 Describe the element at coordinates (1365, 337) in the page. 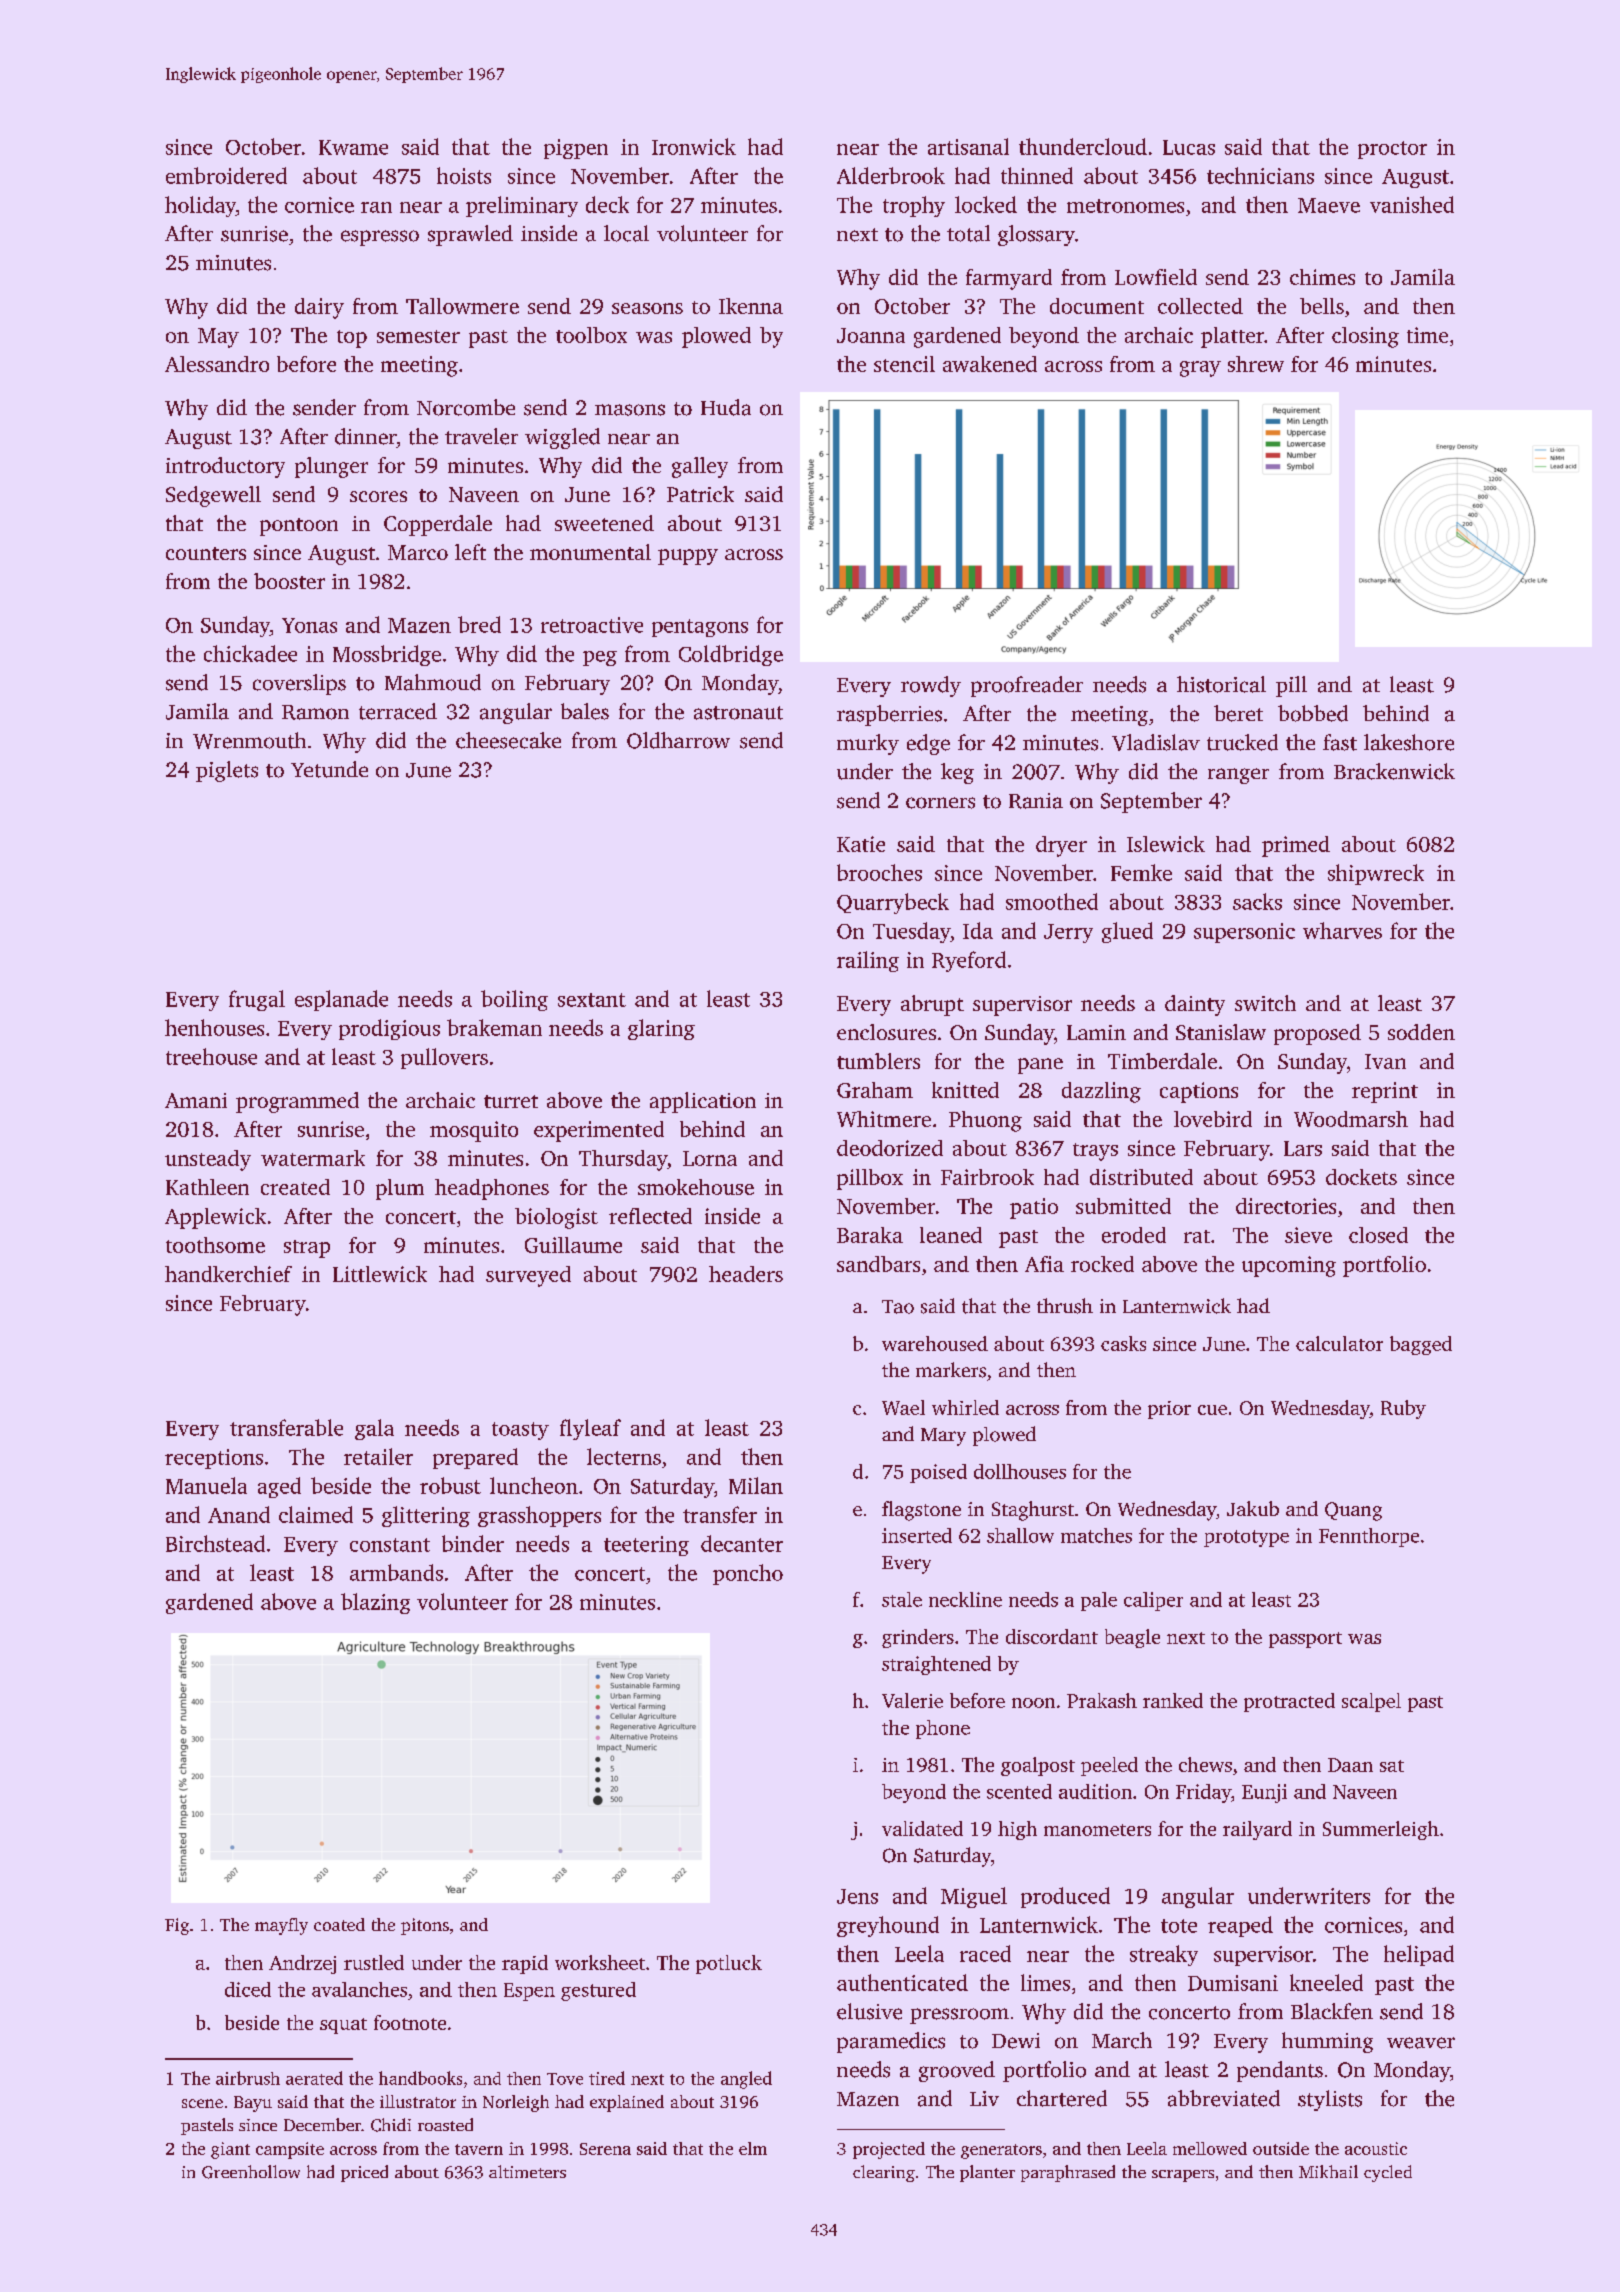

I see `closing` at that location.
